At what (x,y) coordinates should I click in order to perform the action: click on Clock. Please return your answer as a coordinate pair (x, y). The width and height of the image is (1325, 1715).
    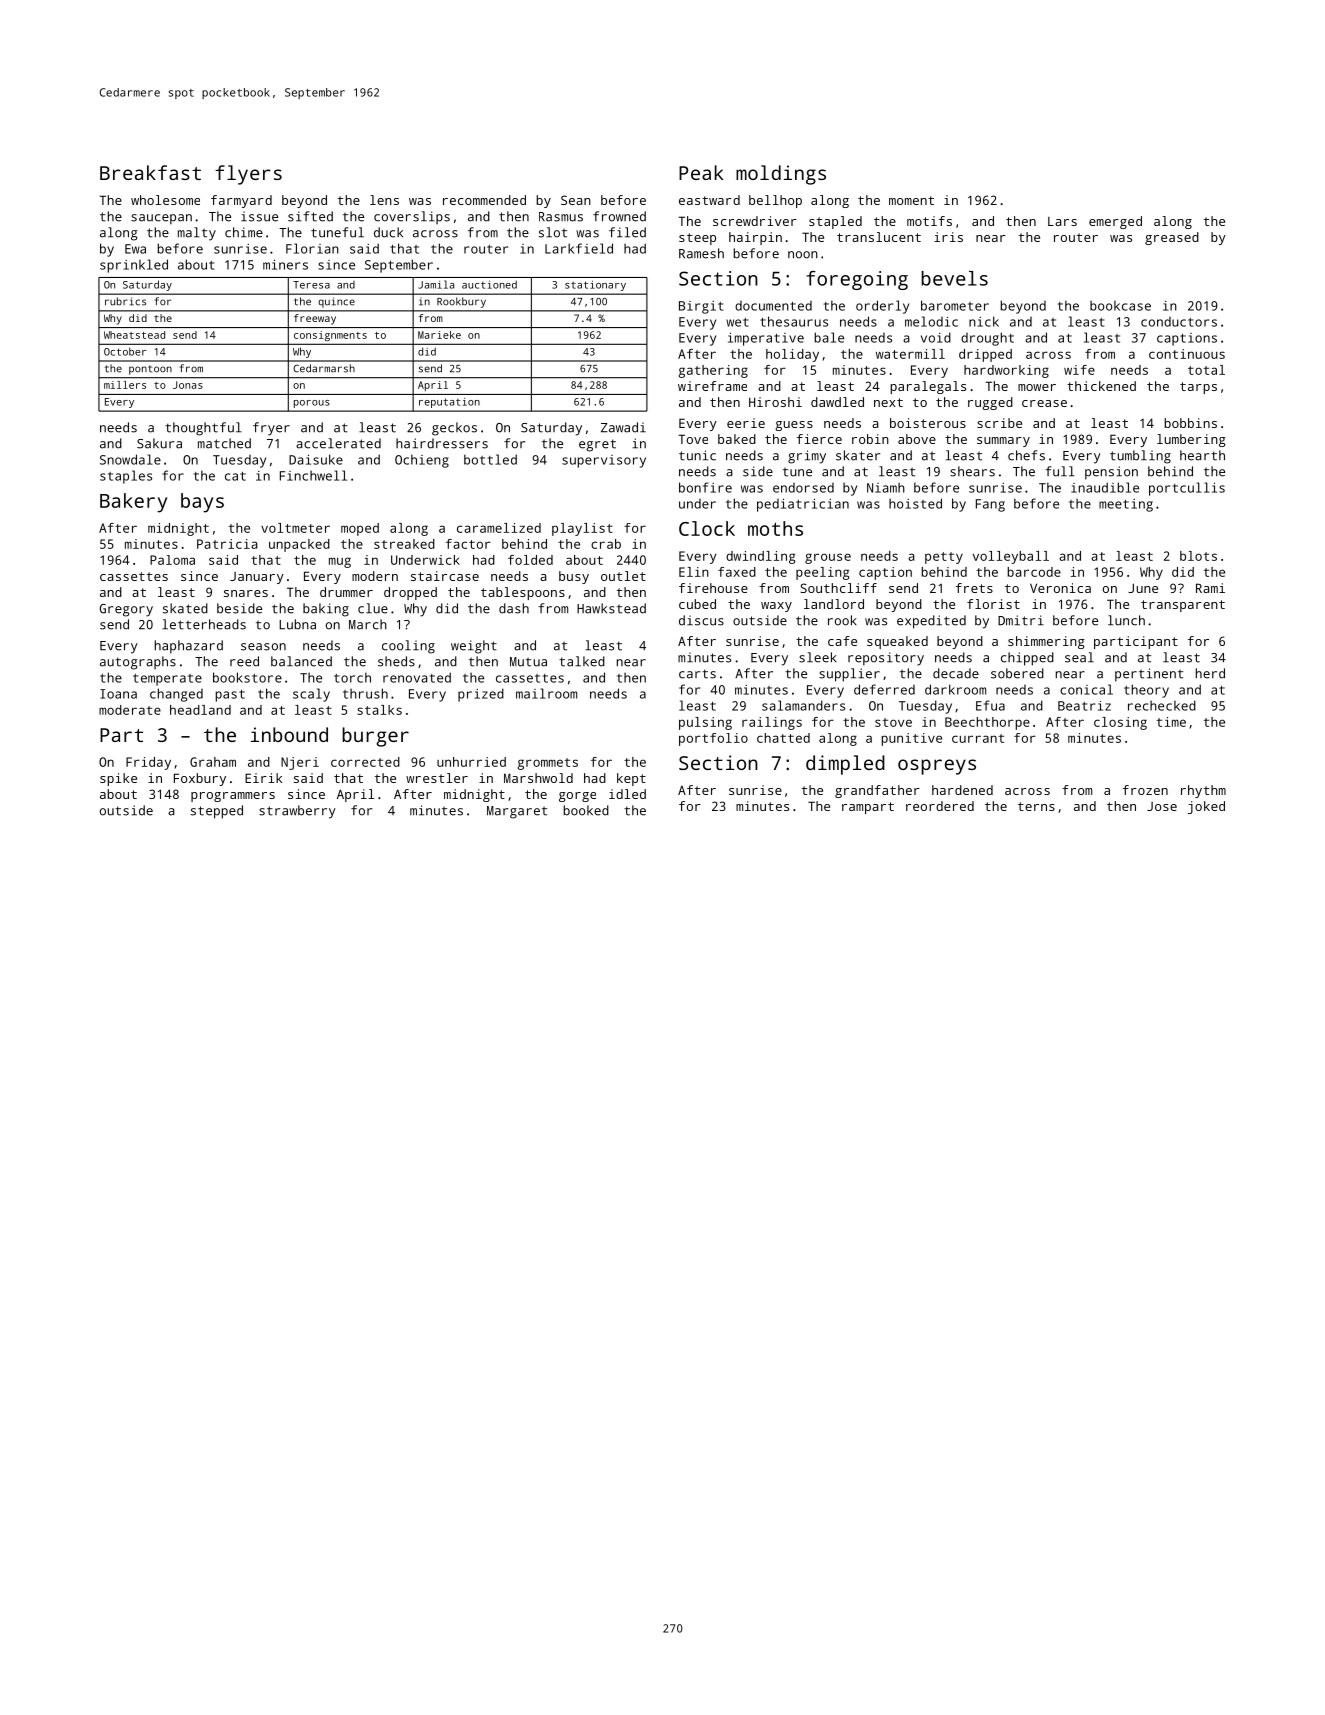
    Looking at the image, I should click on (707, 528).
